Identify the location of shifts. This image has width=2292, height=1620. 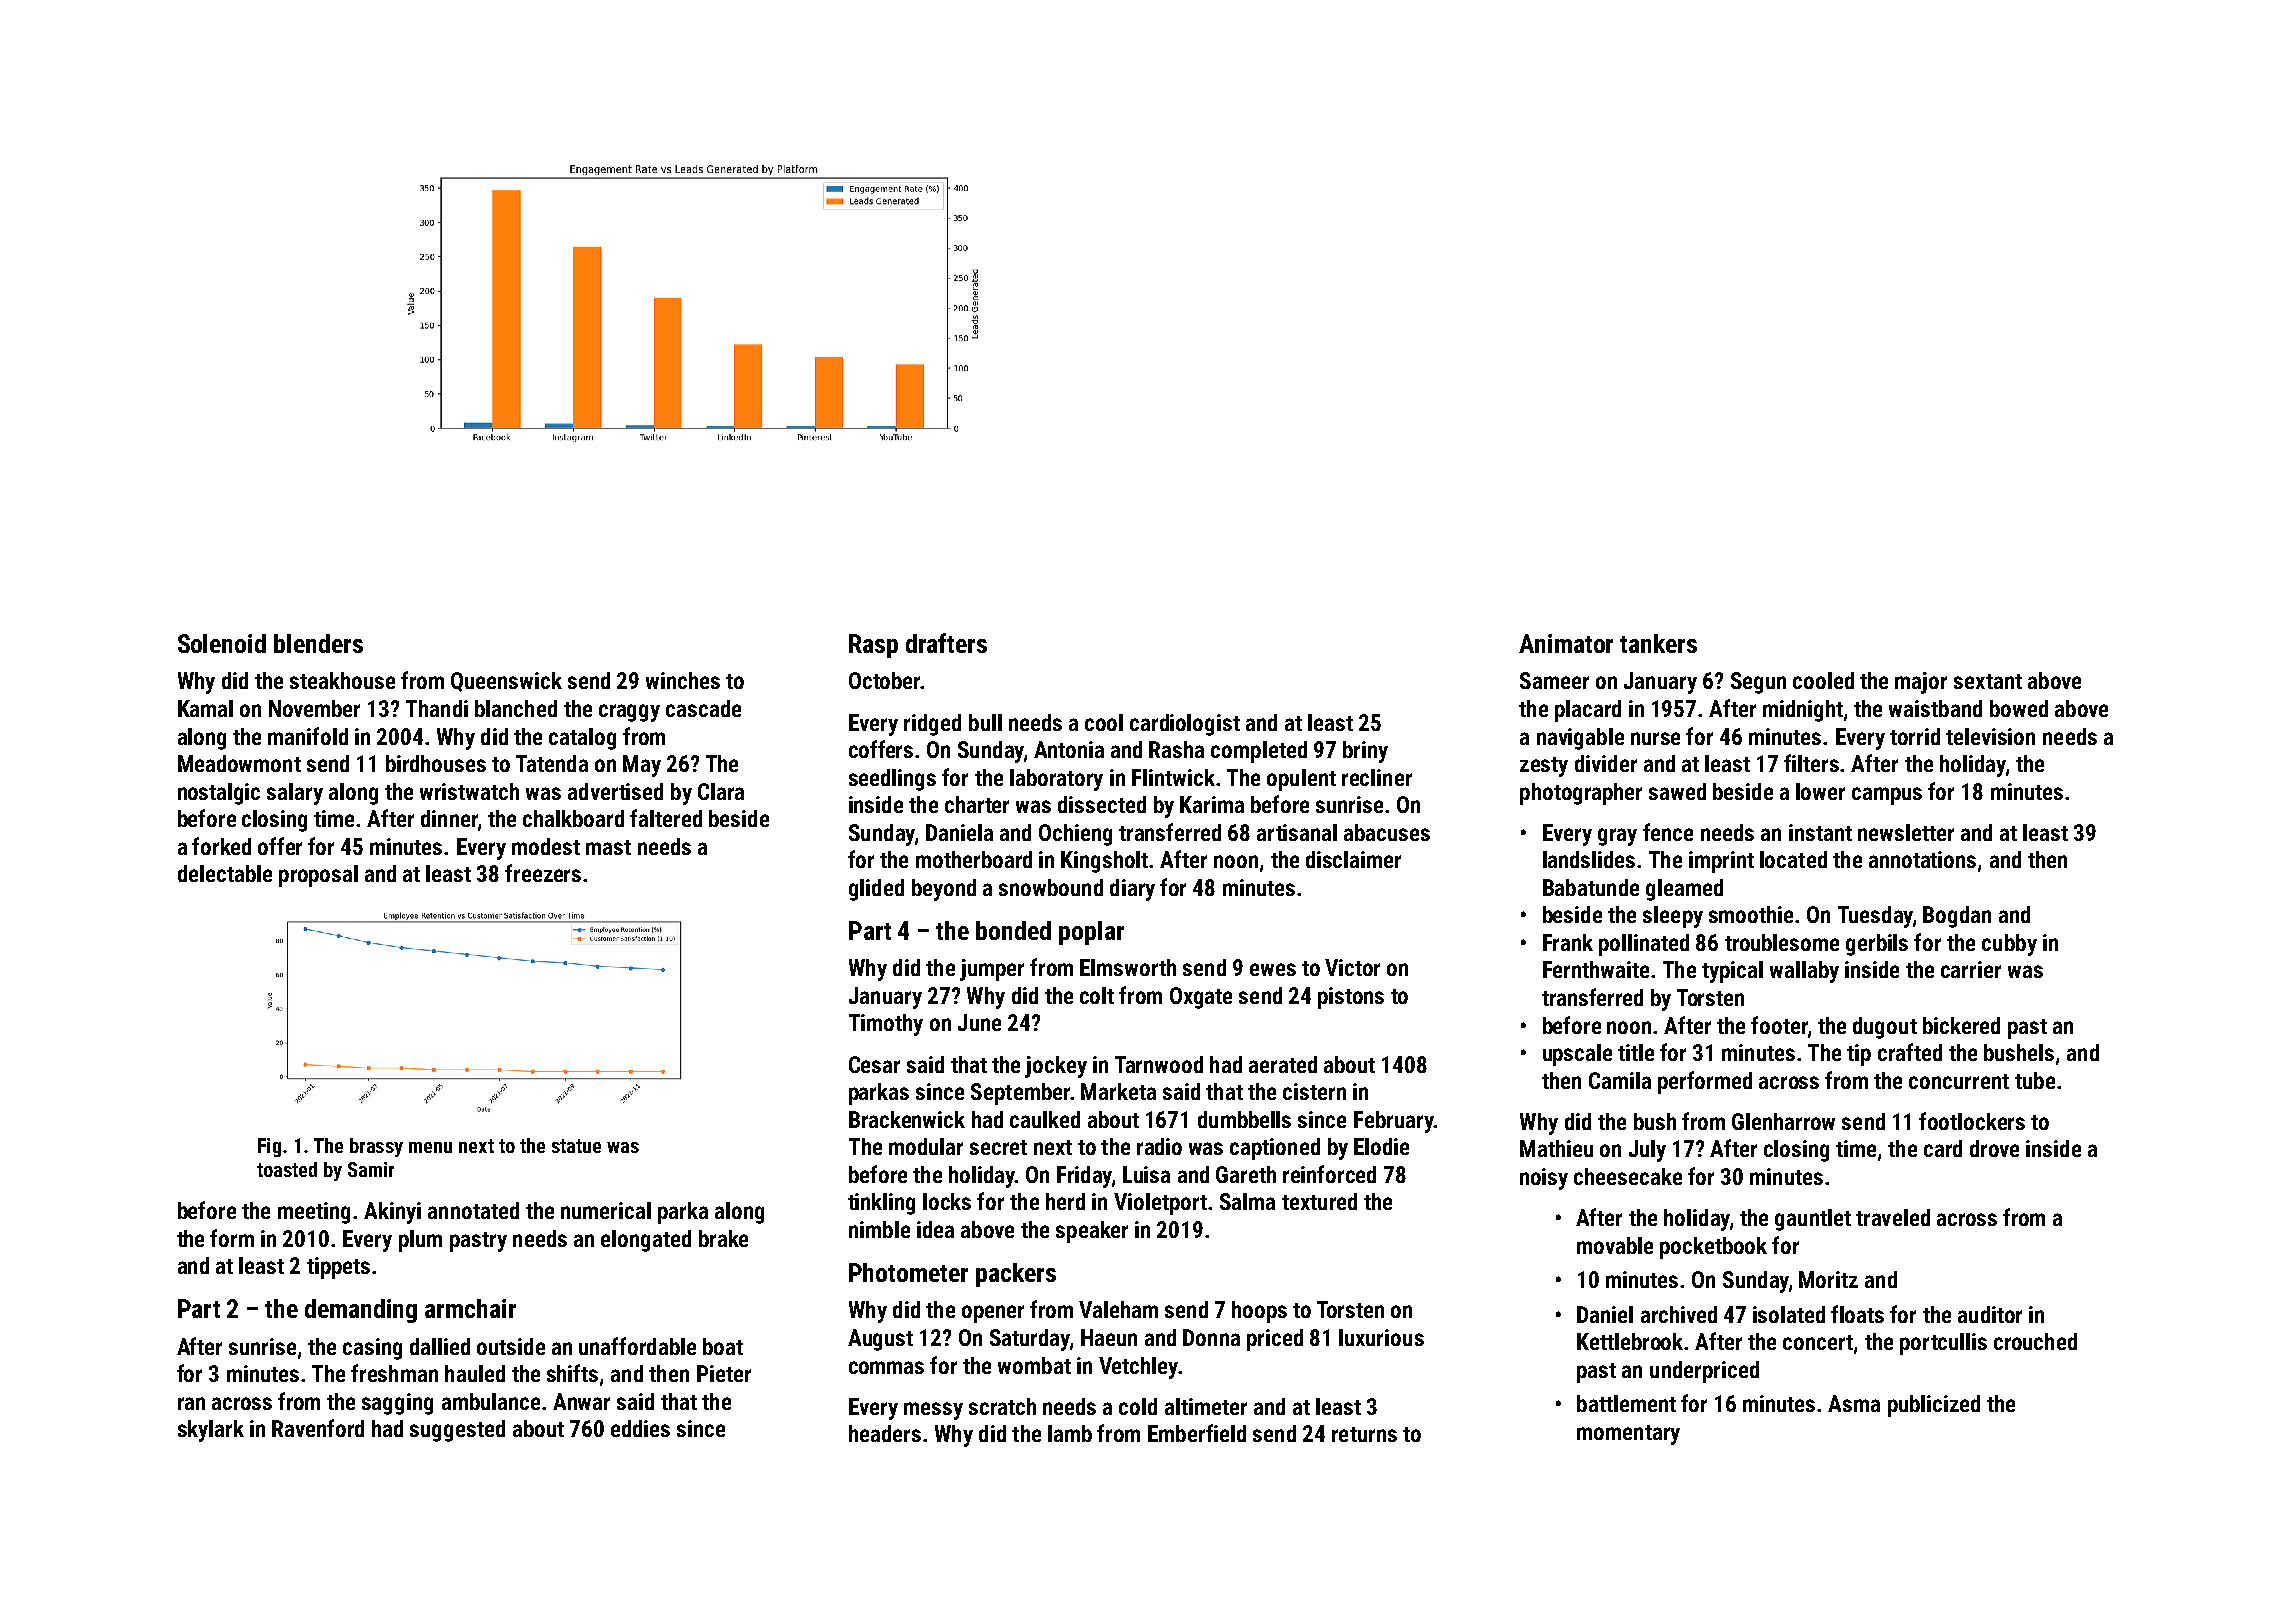
(572, 1373).
